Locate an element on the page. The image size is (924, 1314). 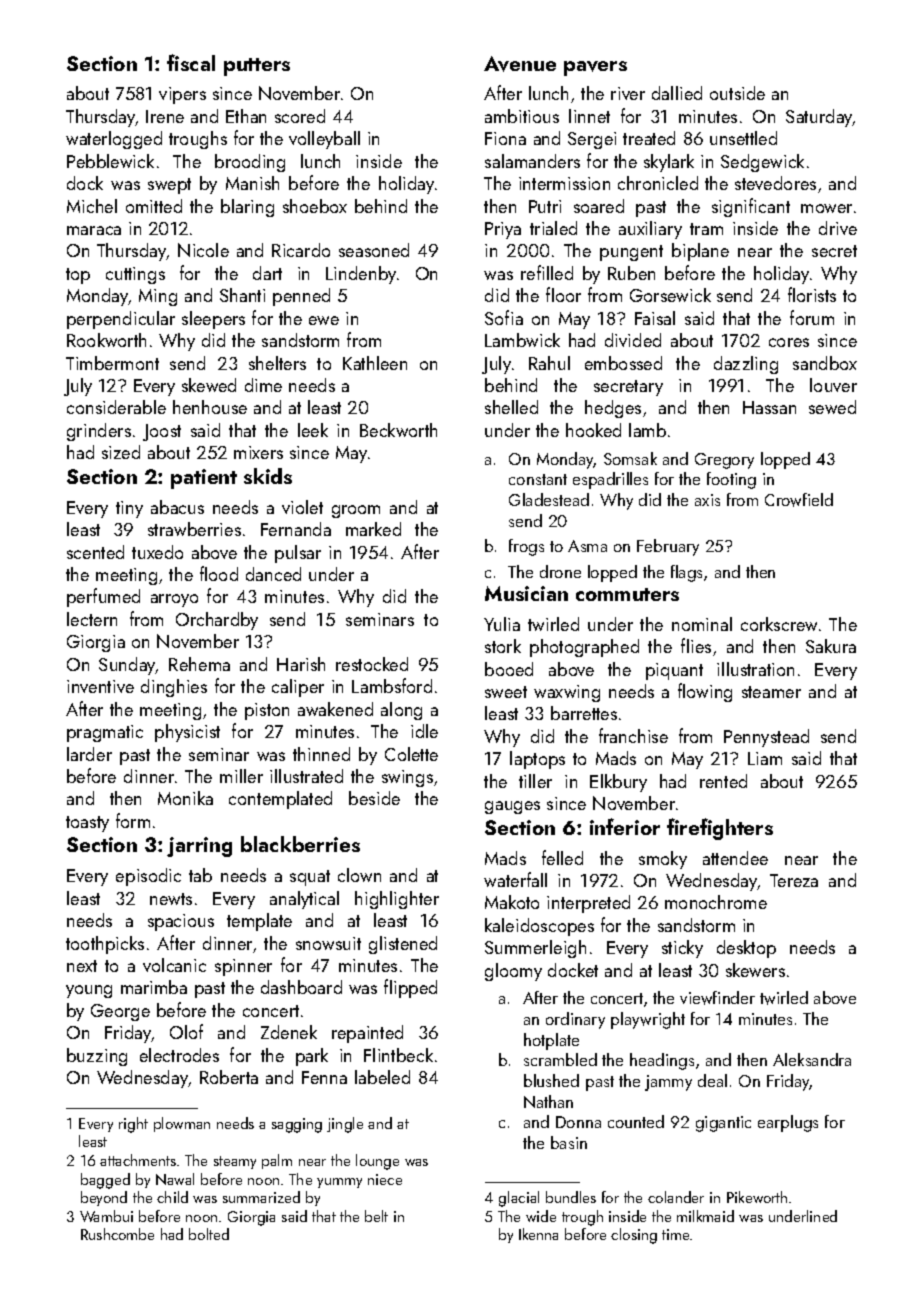
floor is located at coordinates (563, 294).
